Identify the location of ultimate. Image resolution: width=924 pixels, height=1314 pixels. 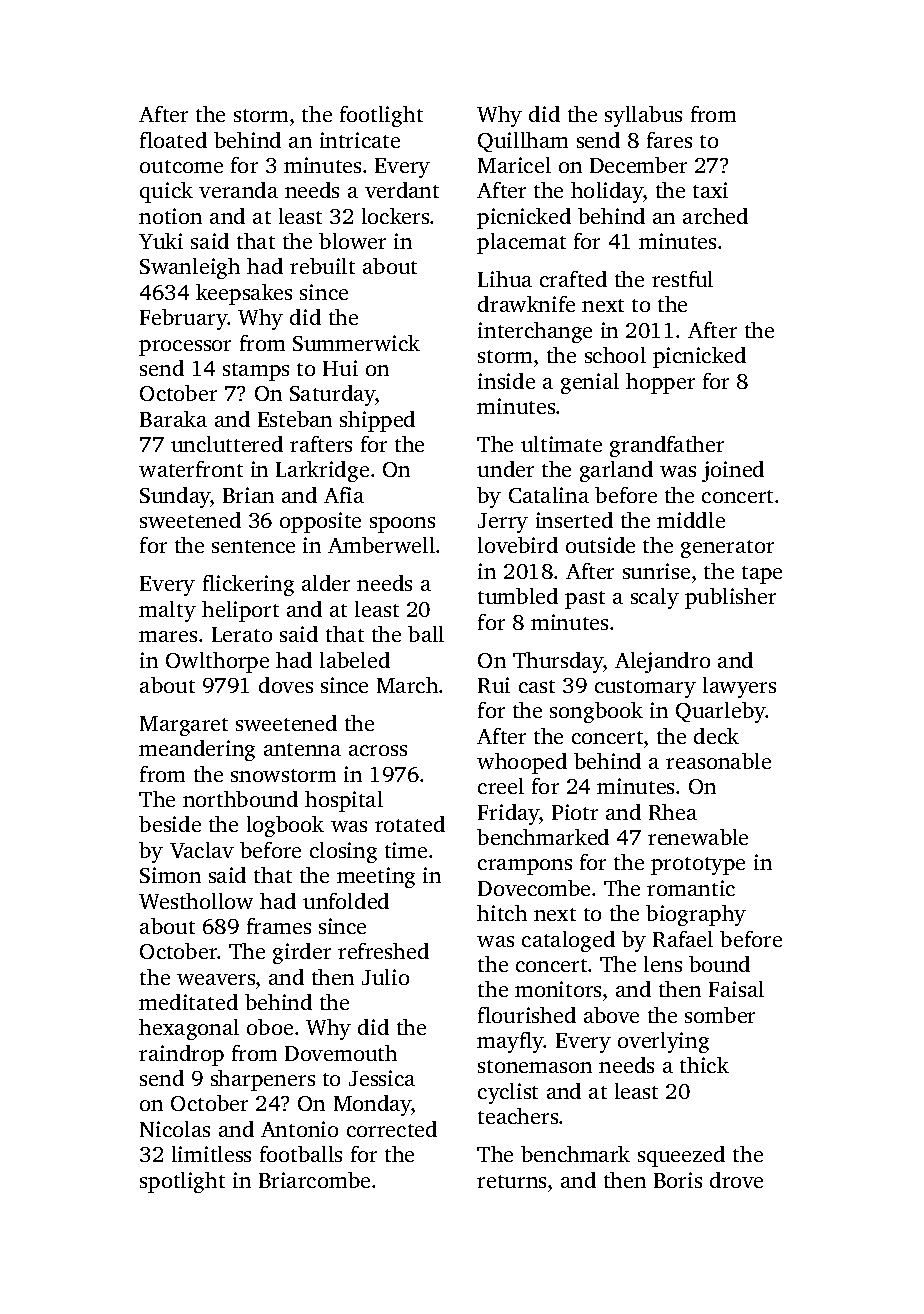
(561, 444).
